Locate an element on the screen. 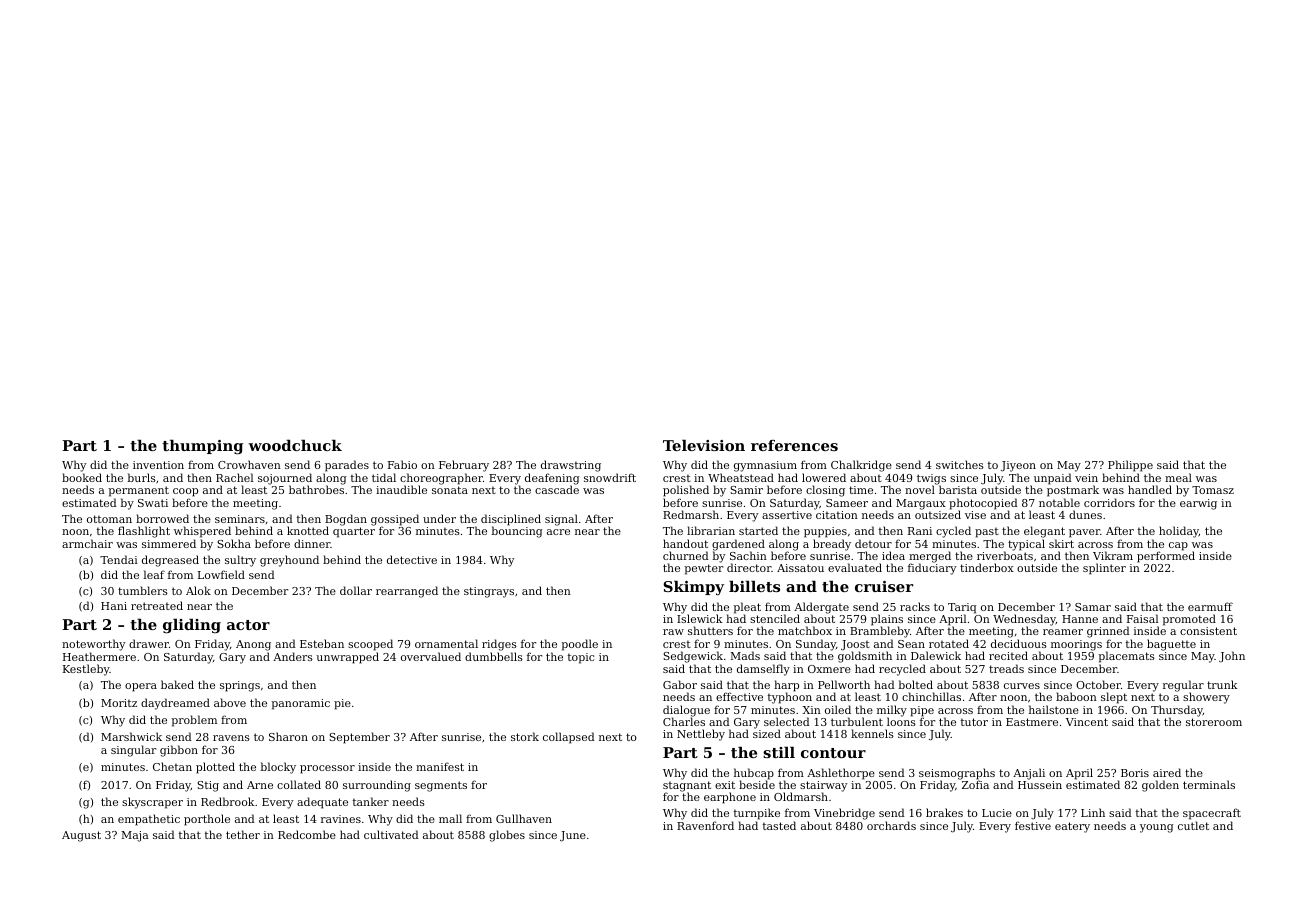 The height and width of the screenshot is (924, 1308). stork is located at coordinates (525, 736).
